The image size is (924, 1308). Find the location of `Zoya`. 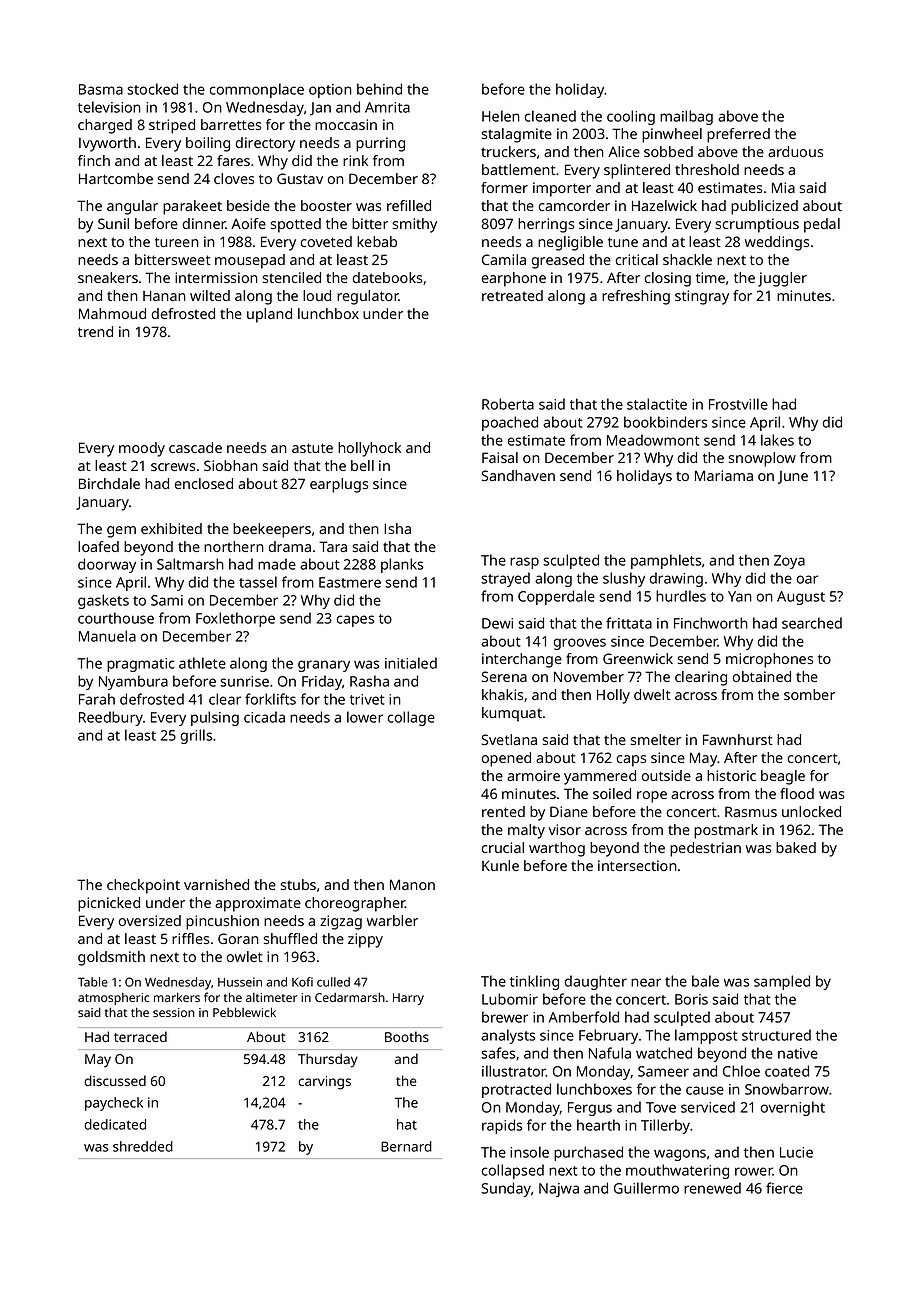

Zoya is located at coordinates (789, 562).
